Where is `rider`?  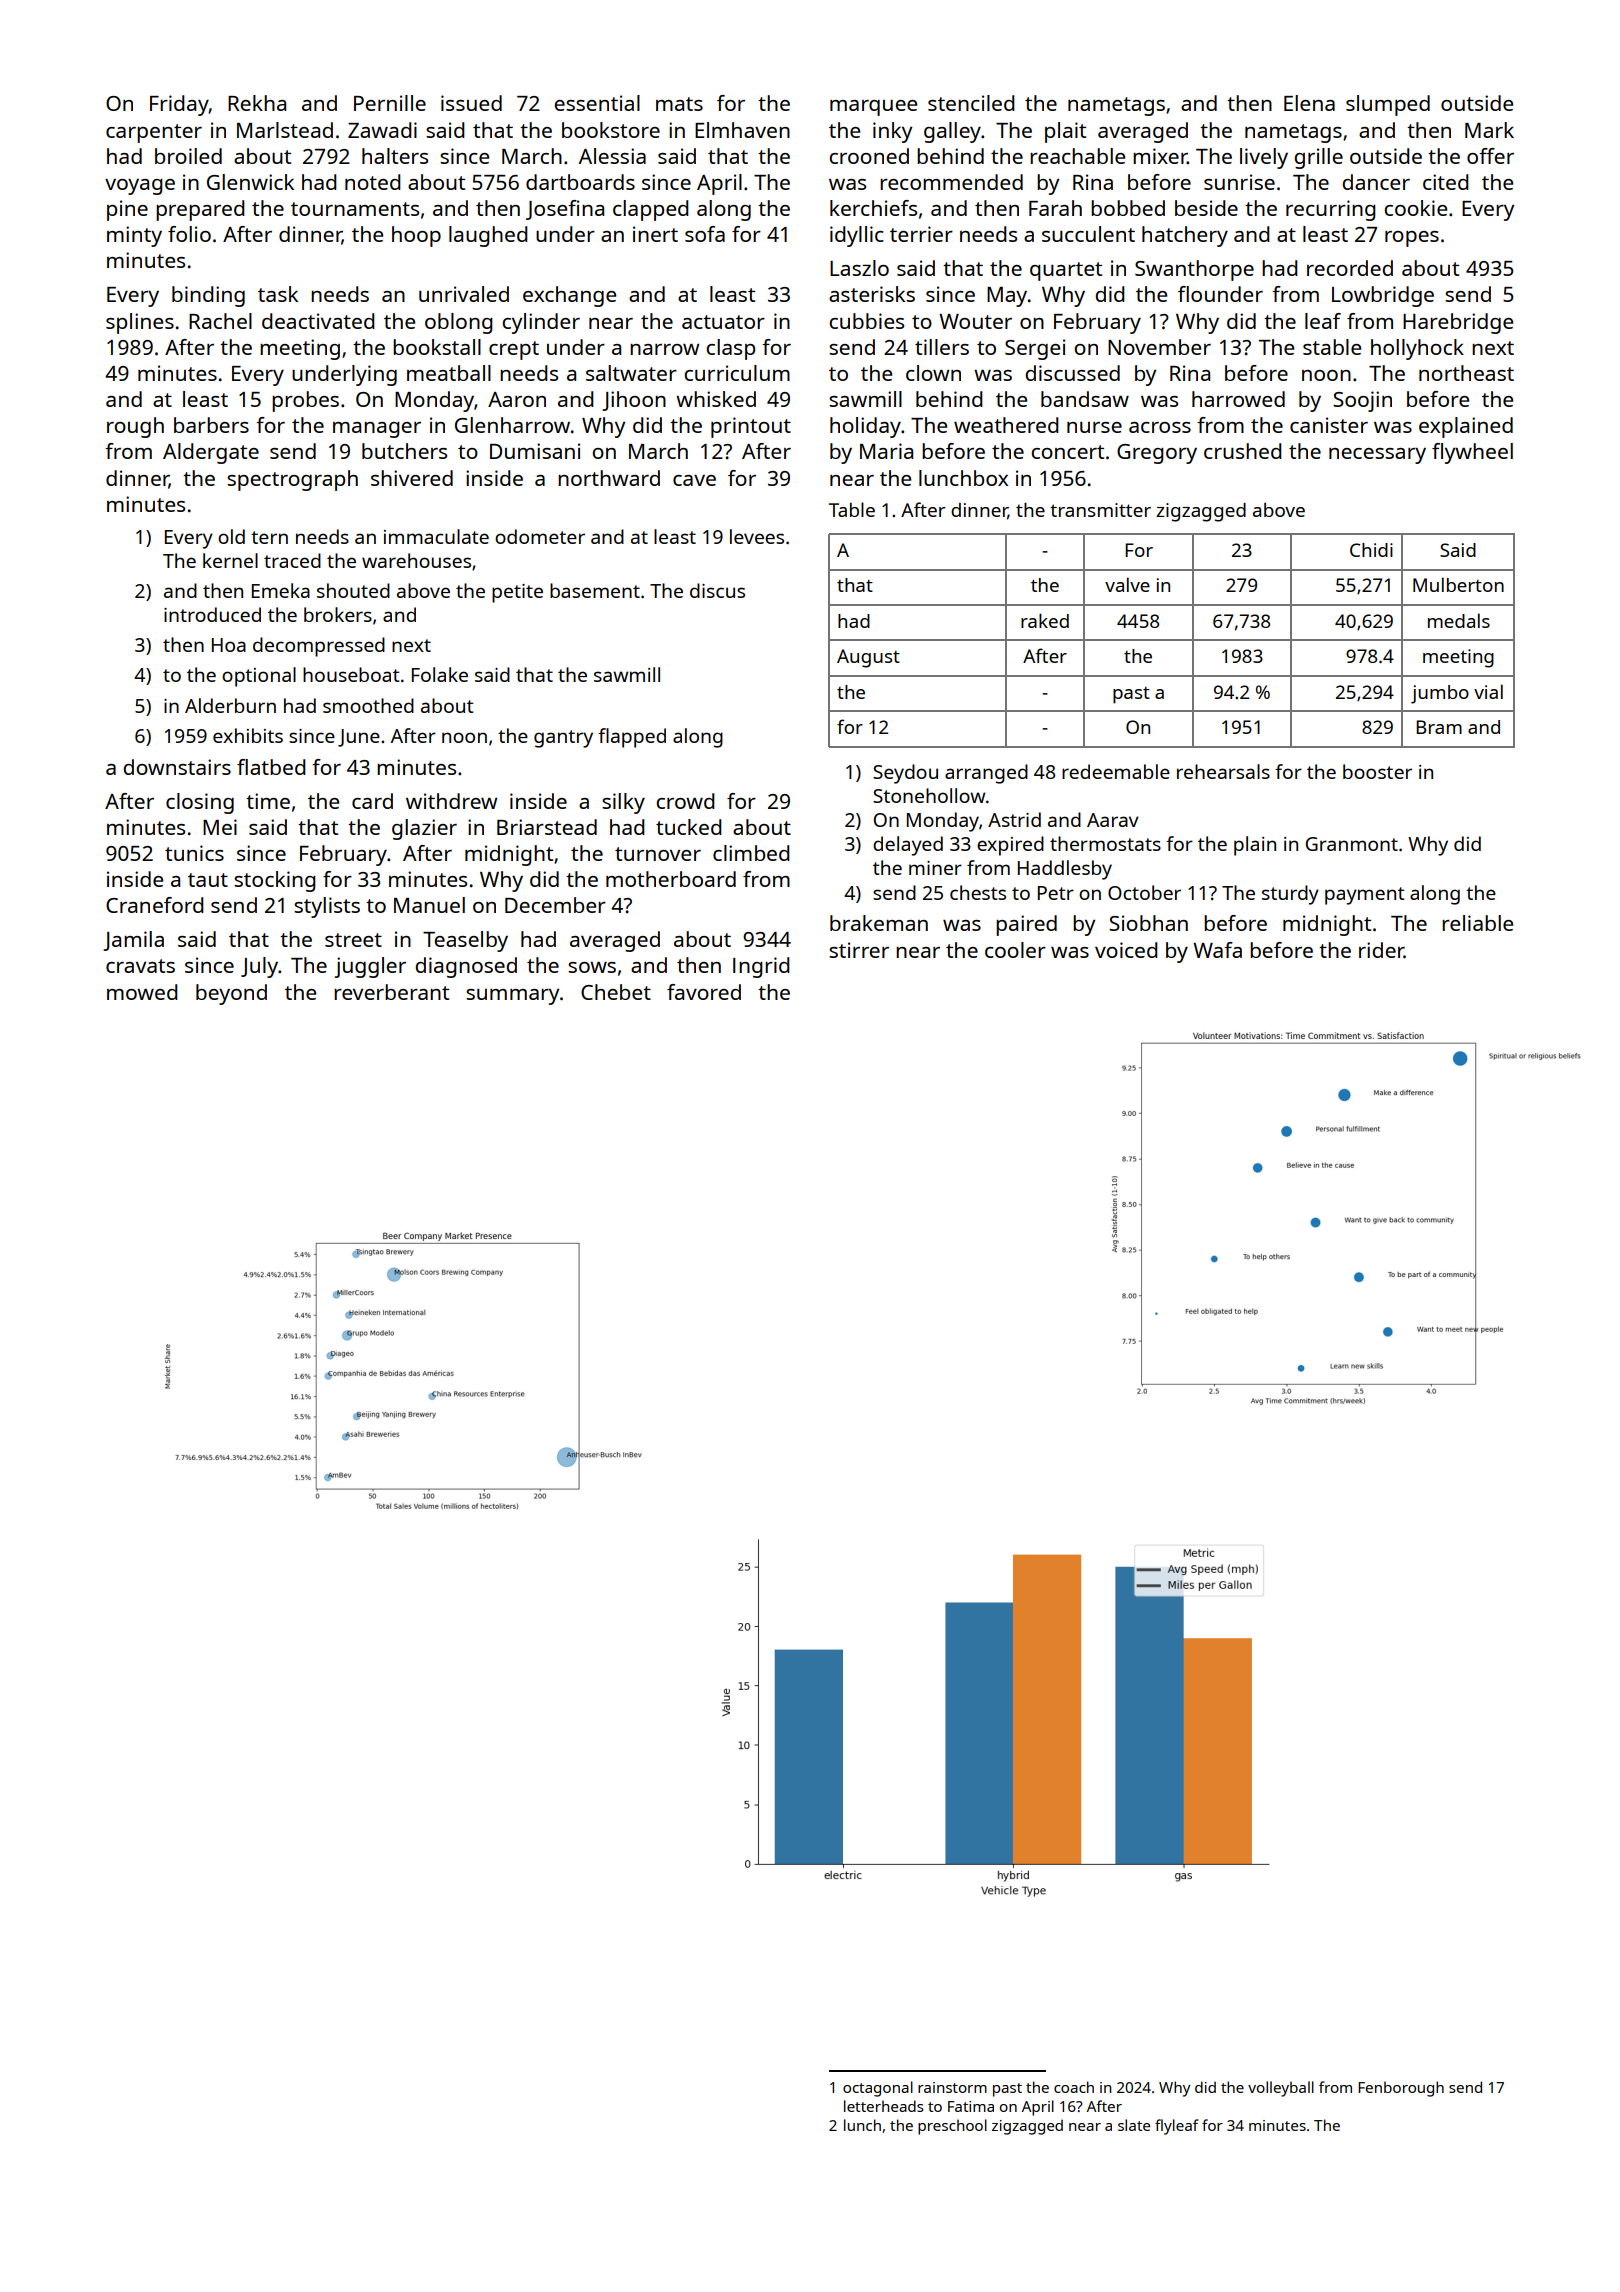 rider is located at coordinates (1381, 950).
